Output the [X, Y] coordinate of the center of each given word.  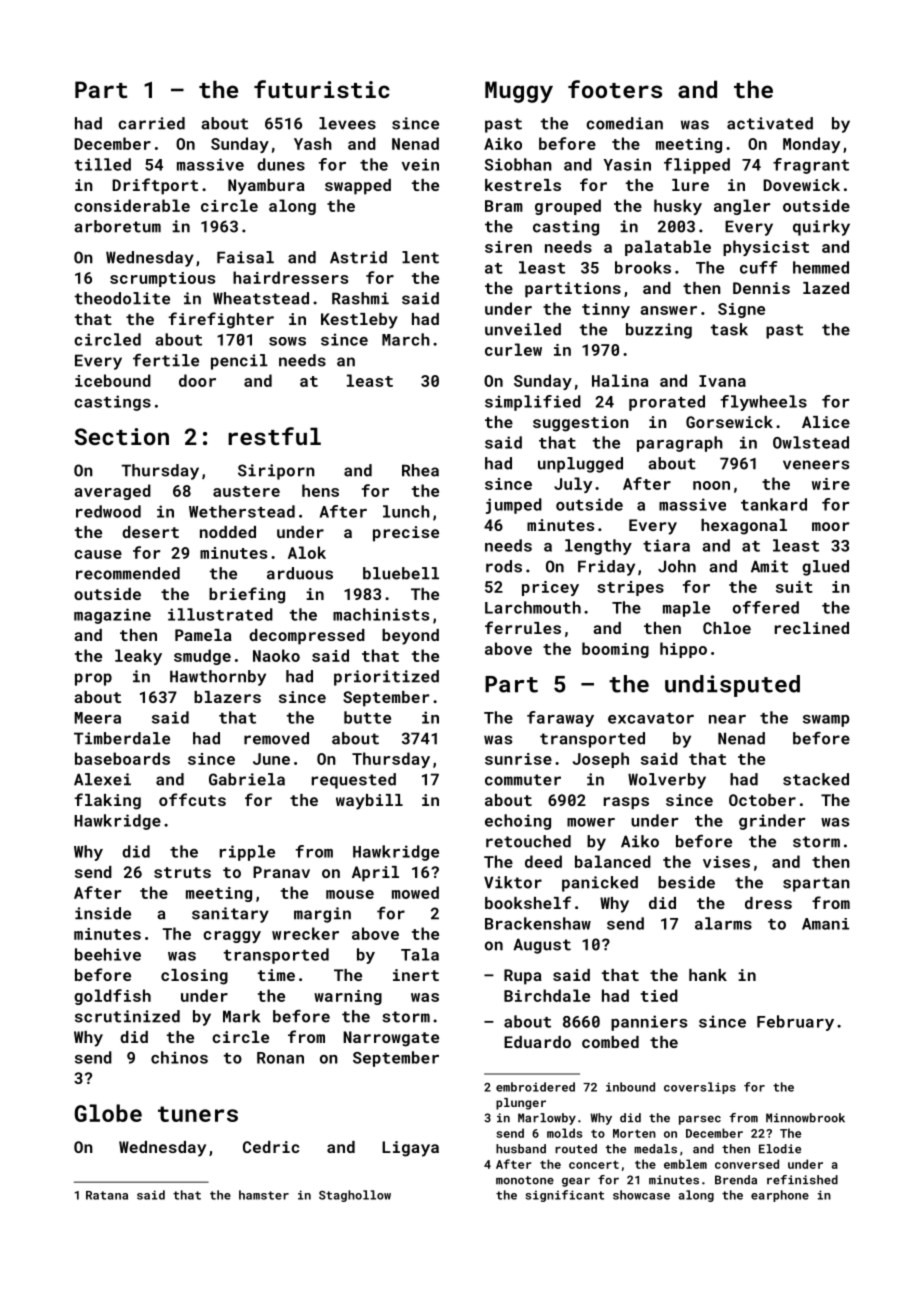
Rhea [420, 470]
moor [830, 526]
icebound [113, 380]
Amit [769, 566]
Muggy [519, 92]
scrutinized [127, 1016]
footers [615, 89]
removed [276, 738]
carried [151, 123]
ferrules [523, 627]
